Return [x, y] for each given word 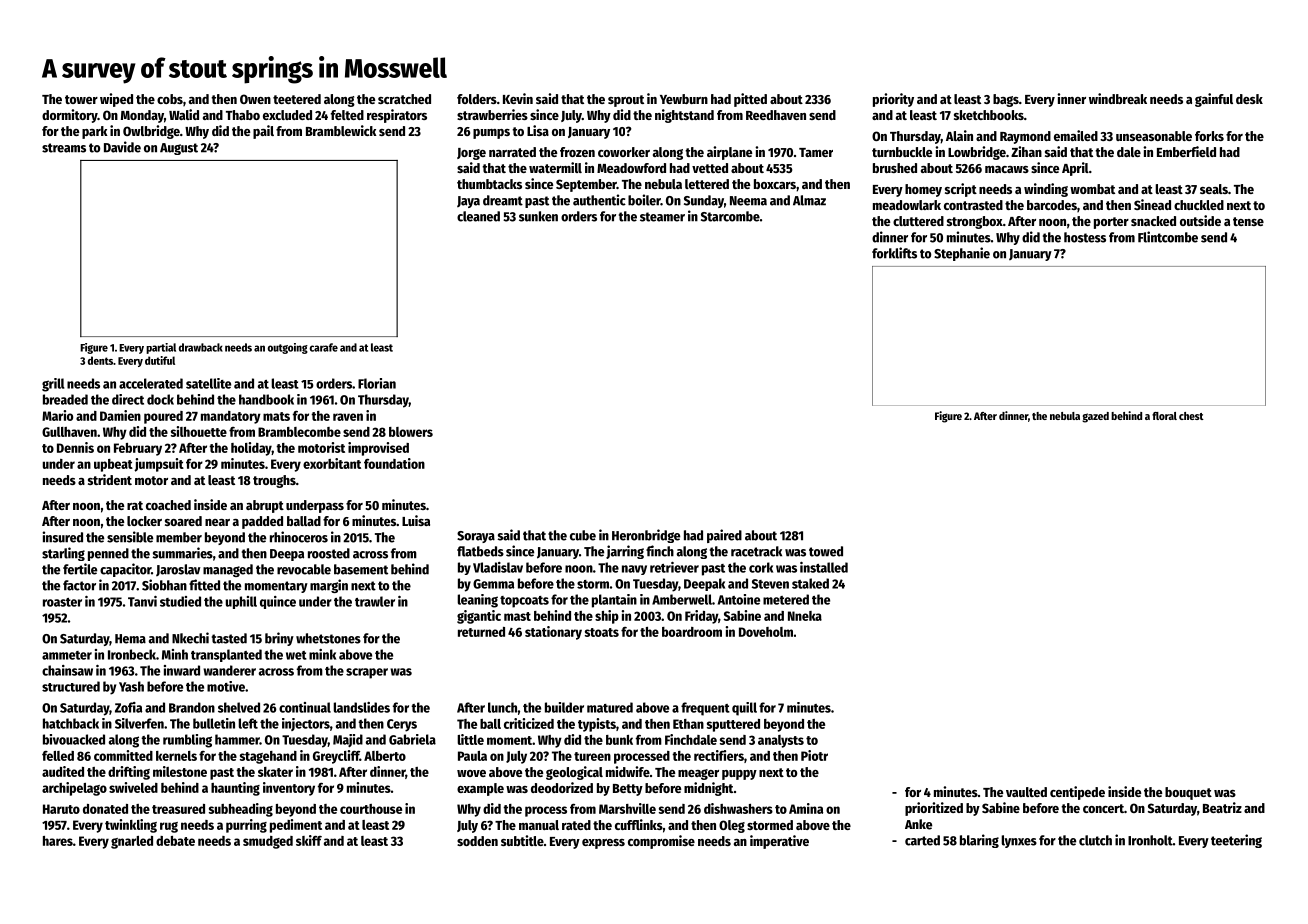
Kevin [518, 98]
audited [63, 771]
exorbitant [332, 463]
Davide [122, 147]
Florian [377, 383]
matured [610, 707]
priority [893, 100]
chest [1191, 416]
